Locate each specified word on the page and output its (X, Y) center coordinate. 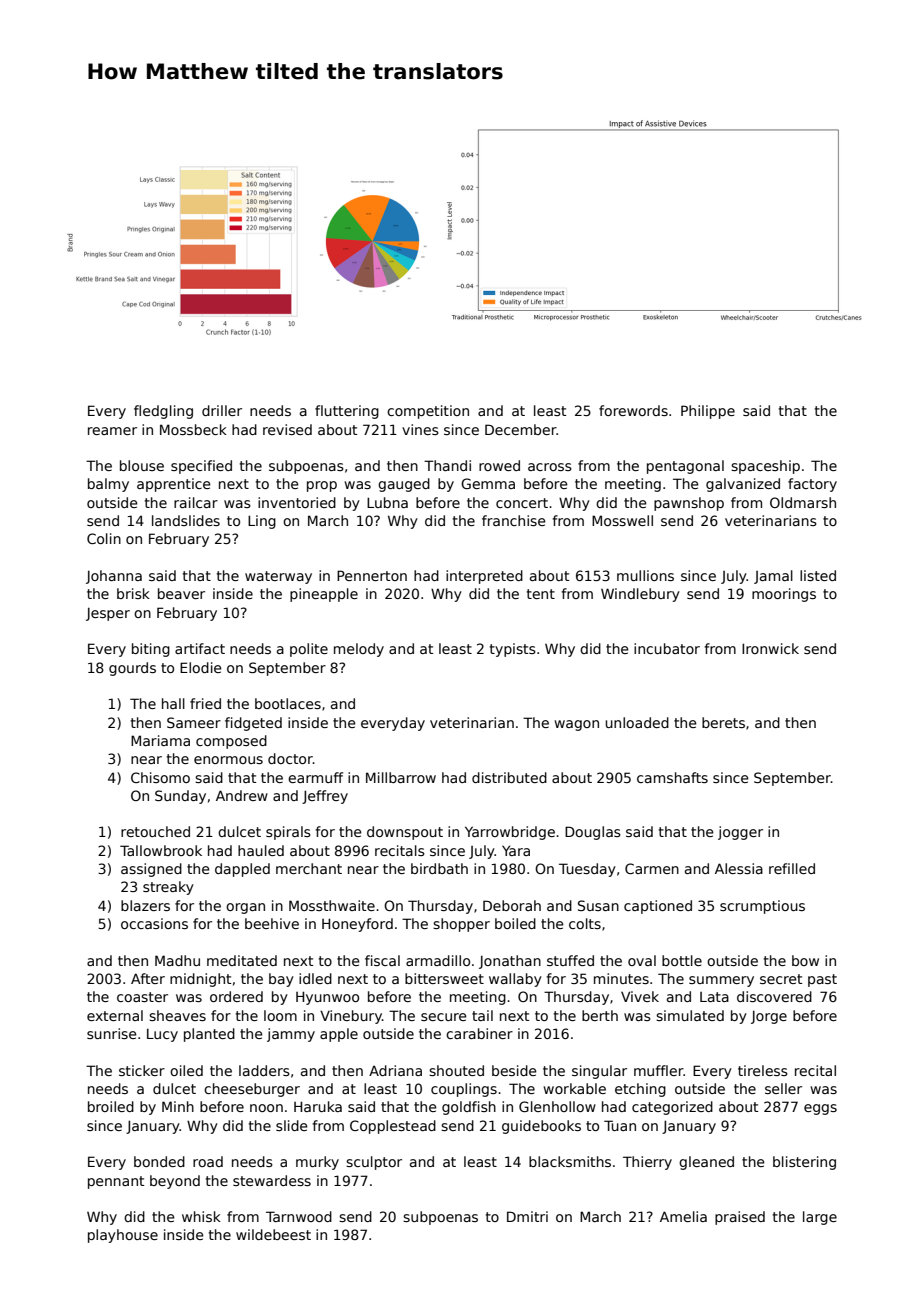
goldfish (469, 1108)
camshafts (672, 777)
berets (723, 722)
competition (428, 412)
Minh (178, 1106)
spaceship (765, 467)
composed (231, 742)
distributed (509, 777)
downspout (405, 833)
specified (201, 467)
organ (245, 908)
